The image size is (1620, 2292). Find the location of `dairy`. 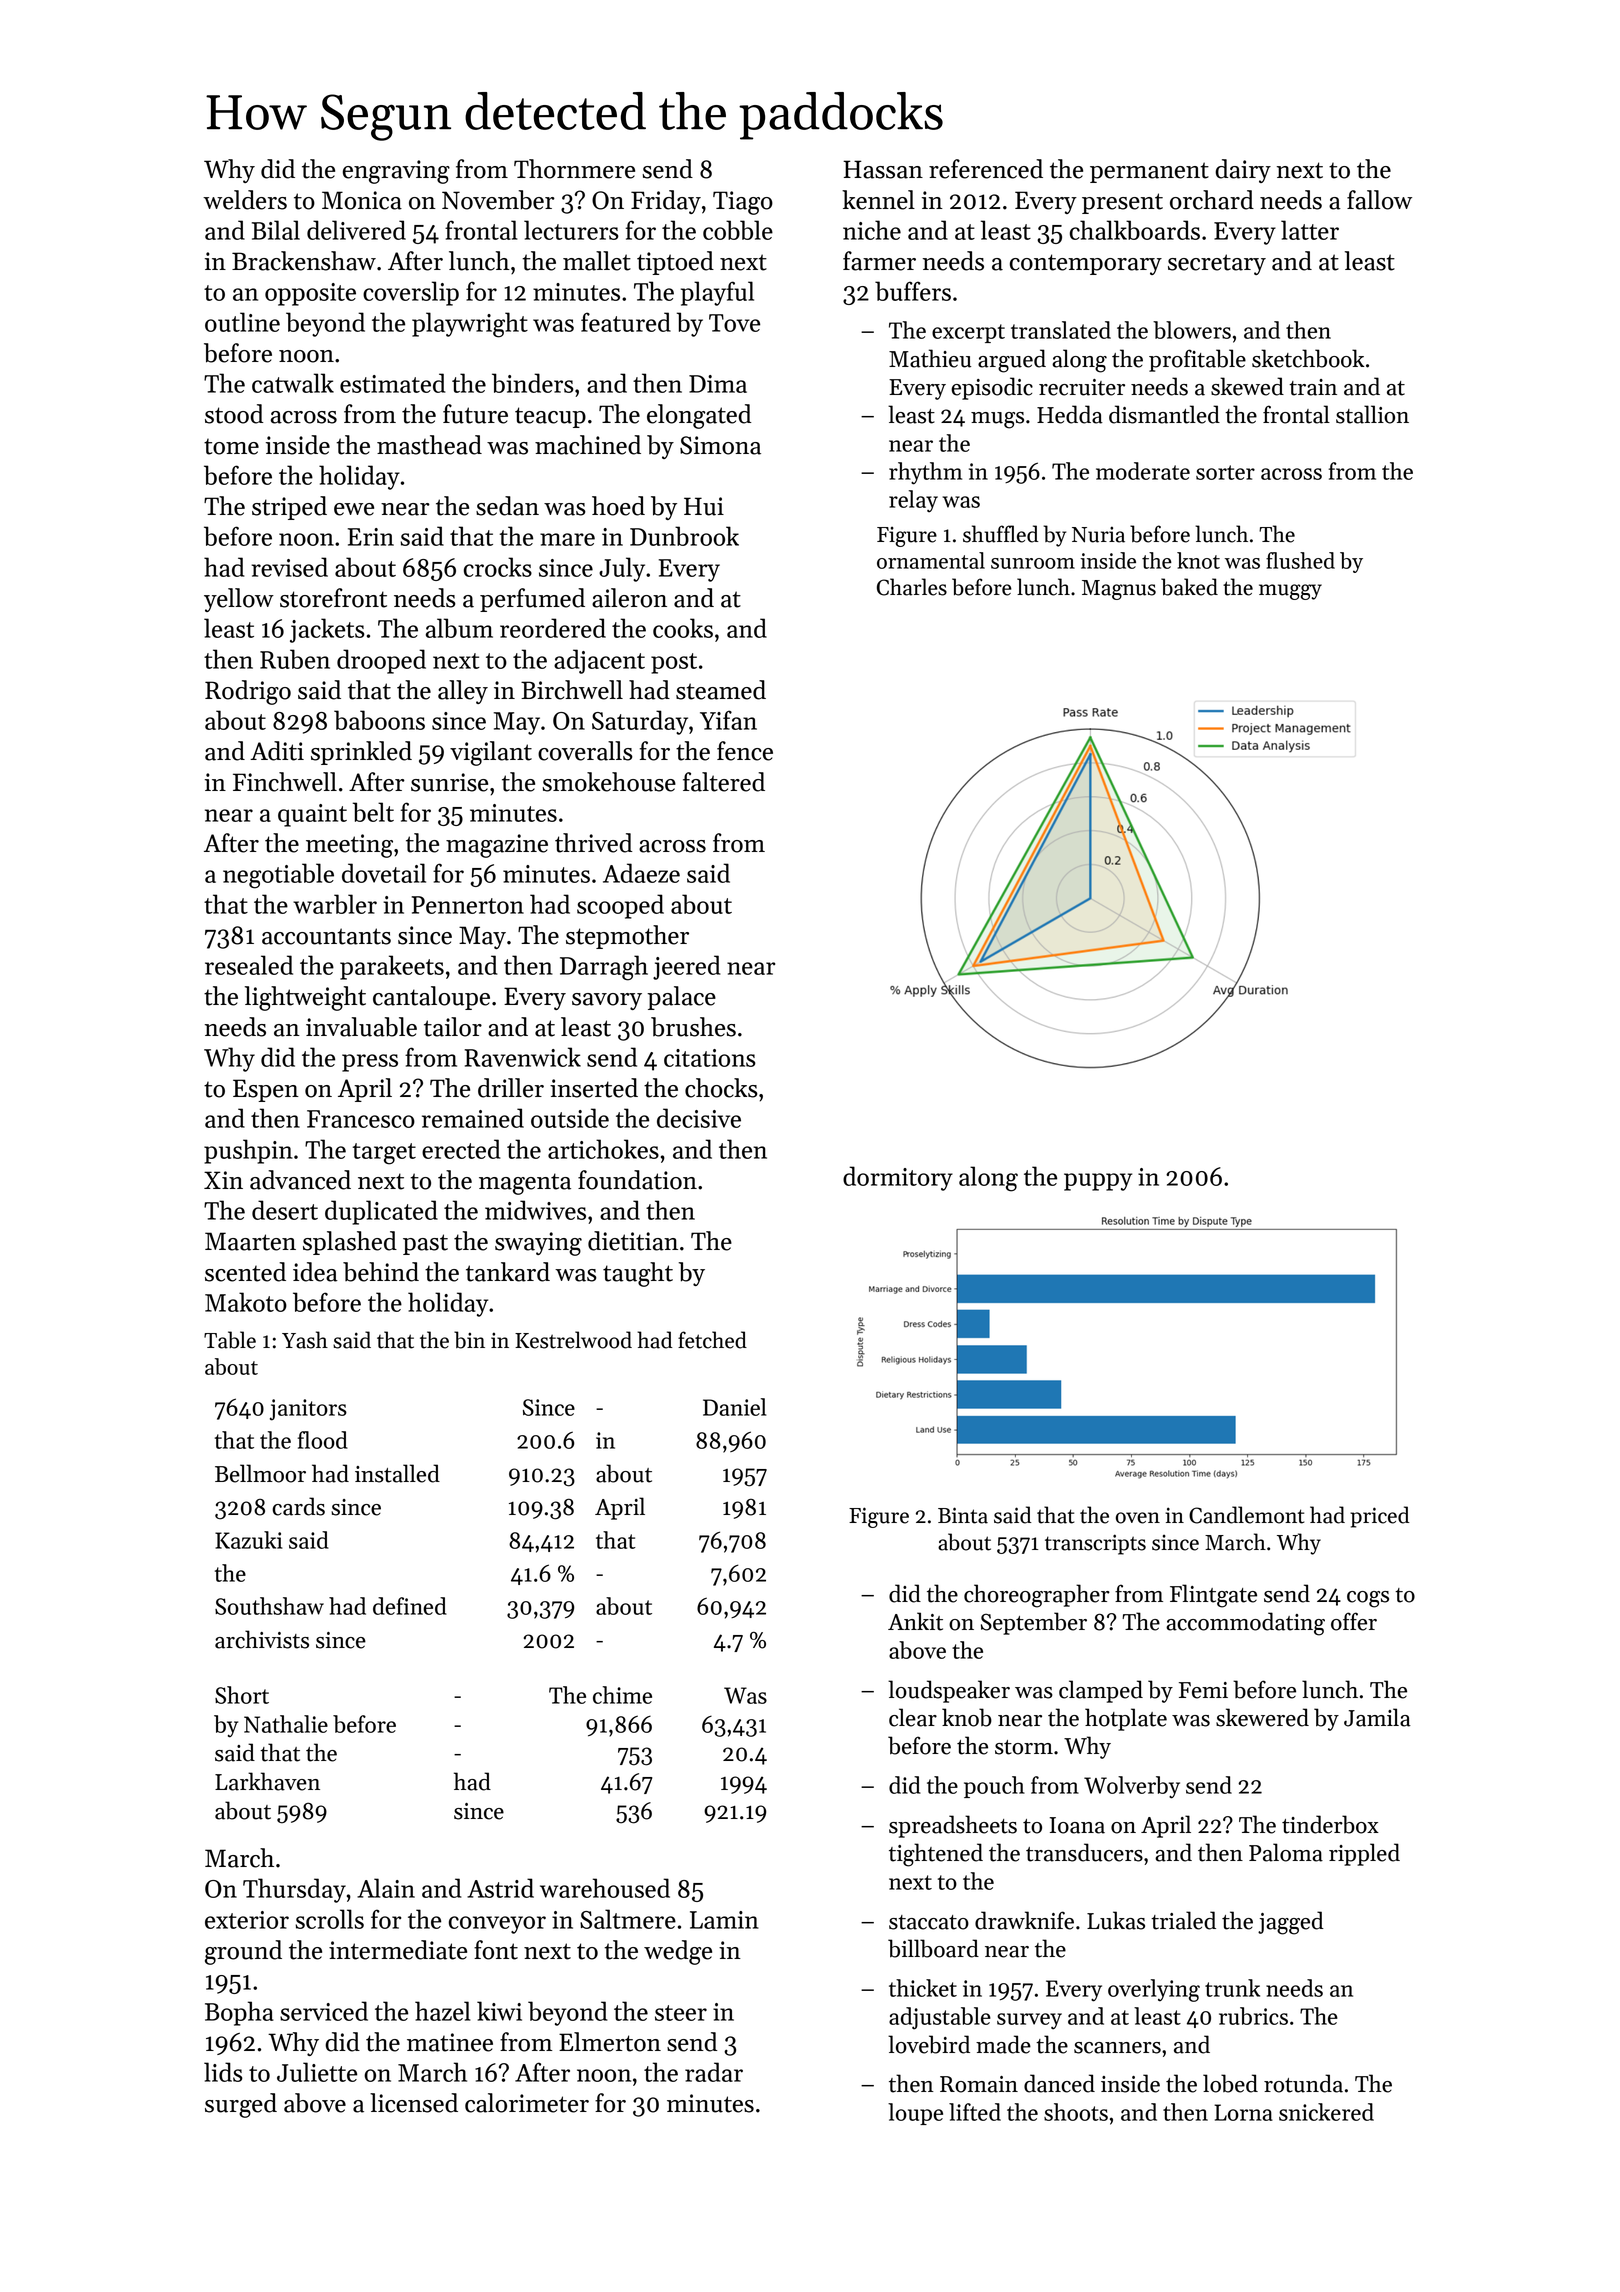

dairy is located at coordinates (1243, 171).
